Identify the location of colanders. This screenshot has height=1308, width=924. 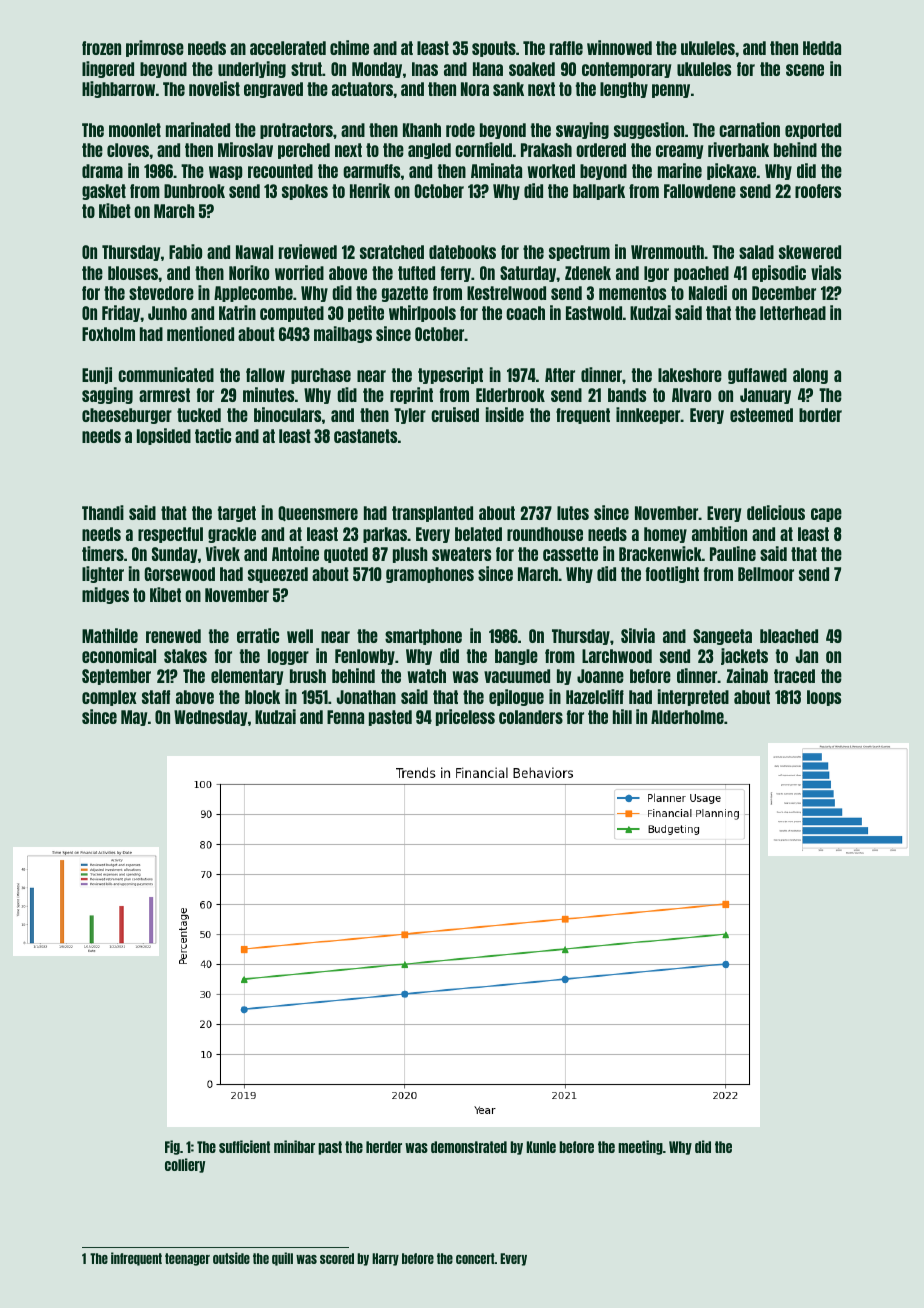
(531, 717).
